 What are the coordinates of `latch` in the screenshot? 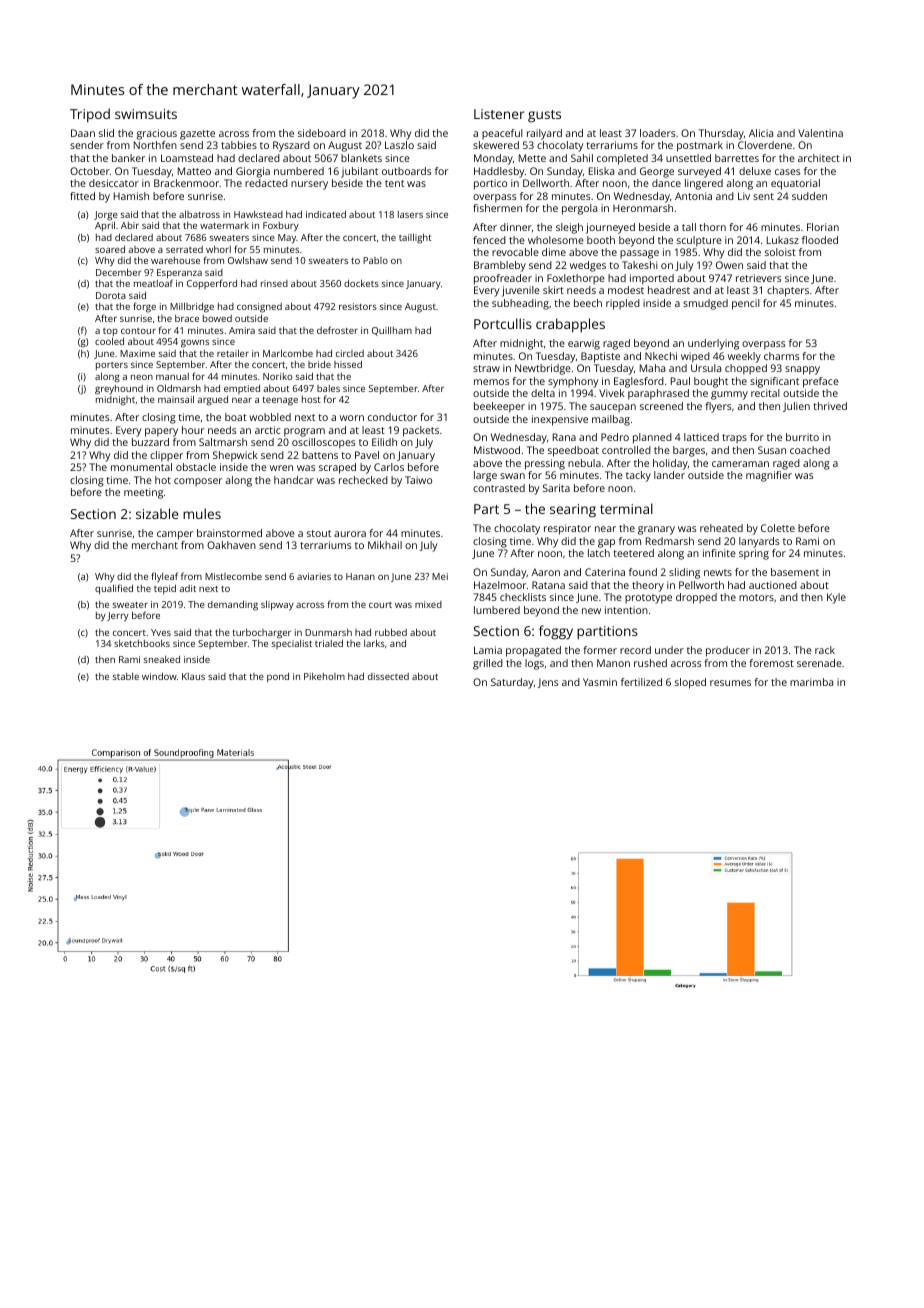 It's located at (599, 553).
